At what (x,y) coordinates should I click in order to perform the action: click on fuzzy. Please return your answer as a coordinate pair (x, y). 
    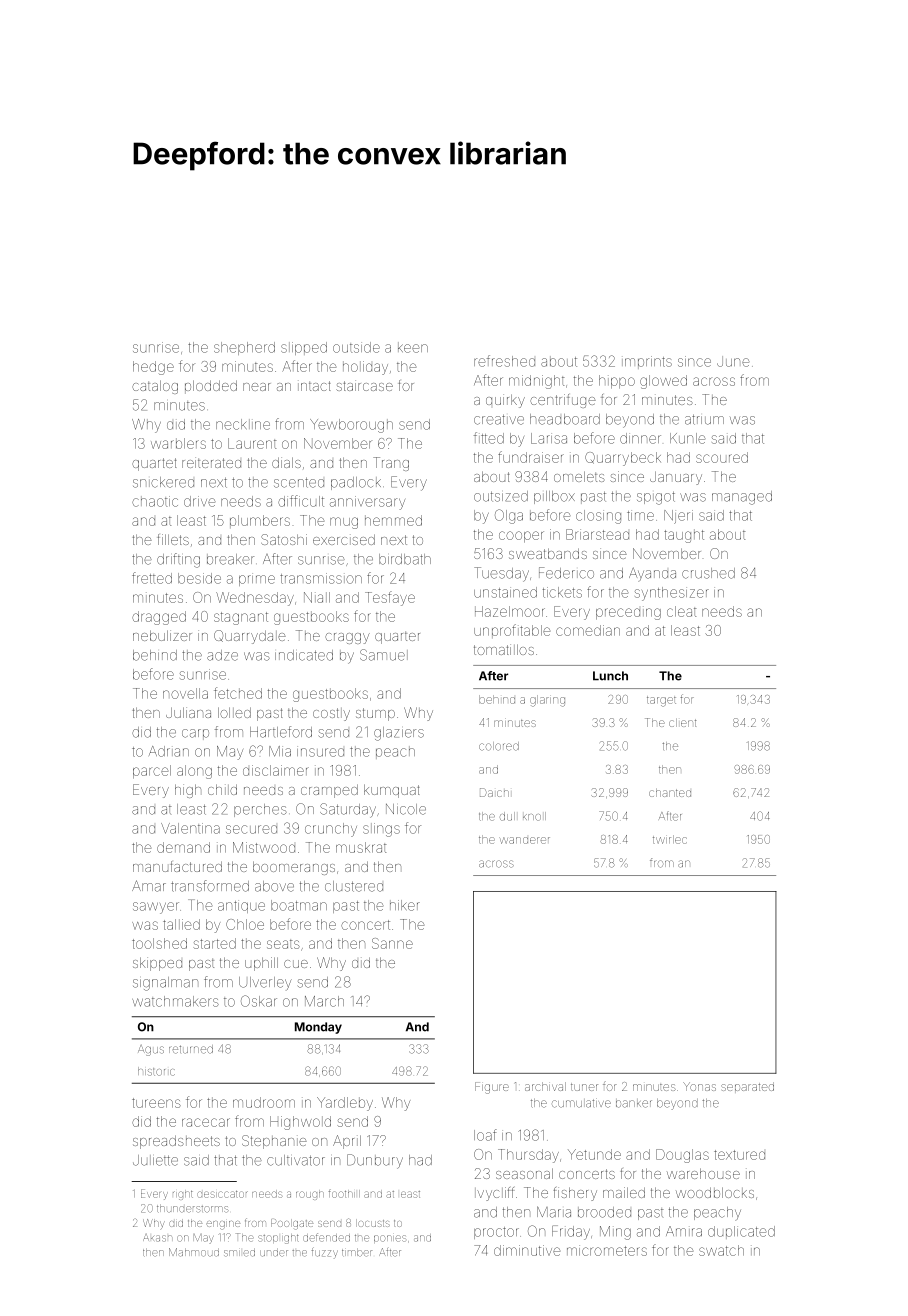
    Looking at the image, I should click on (325, 1252).
